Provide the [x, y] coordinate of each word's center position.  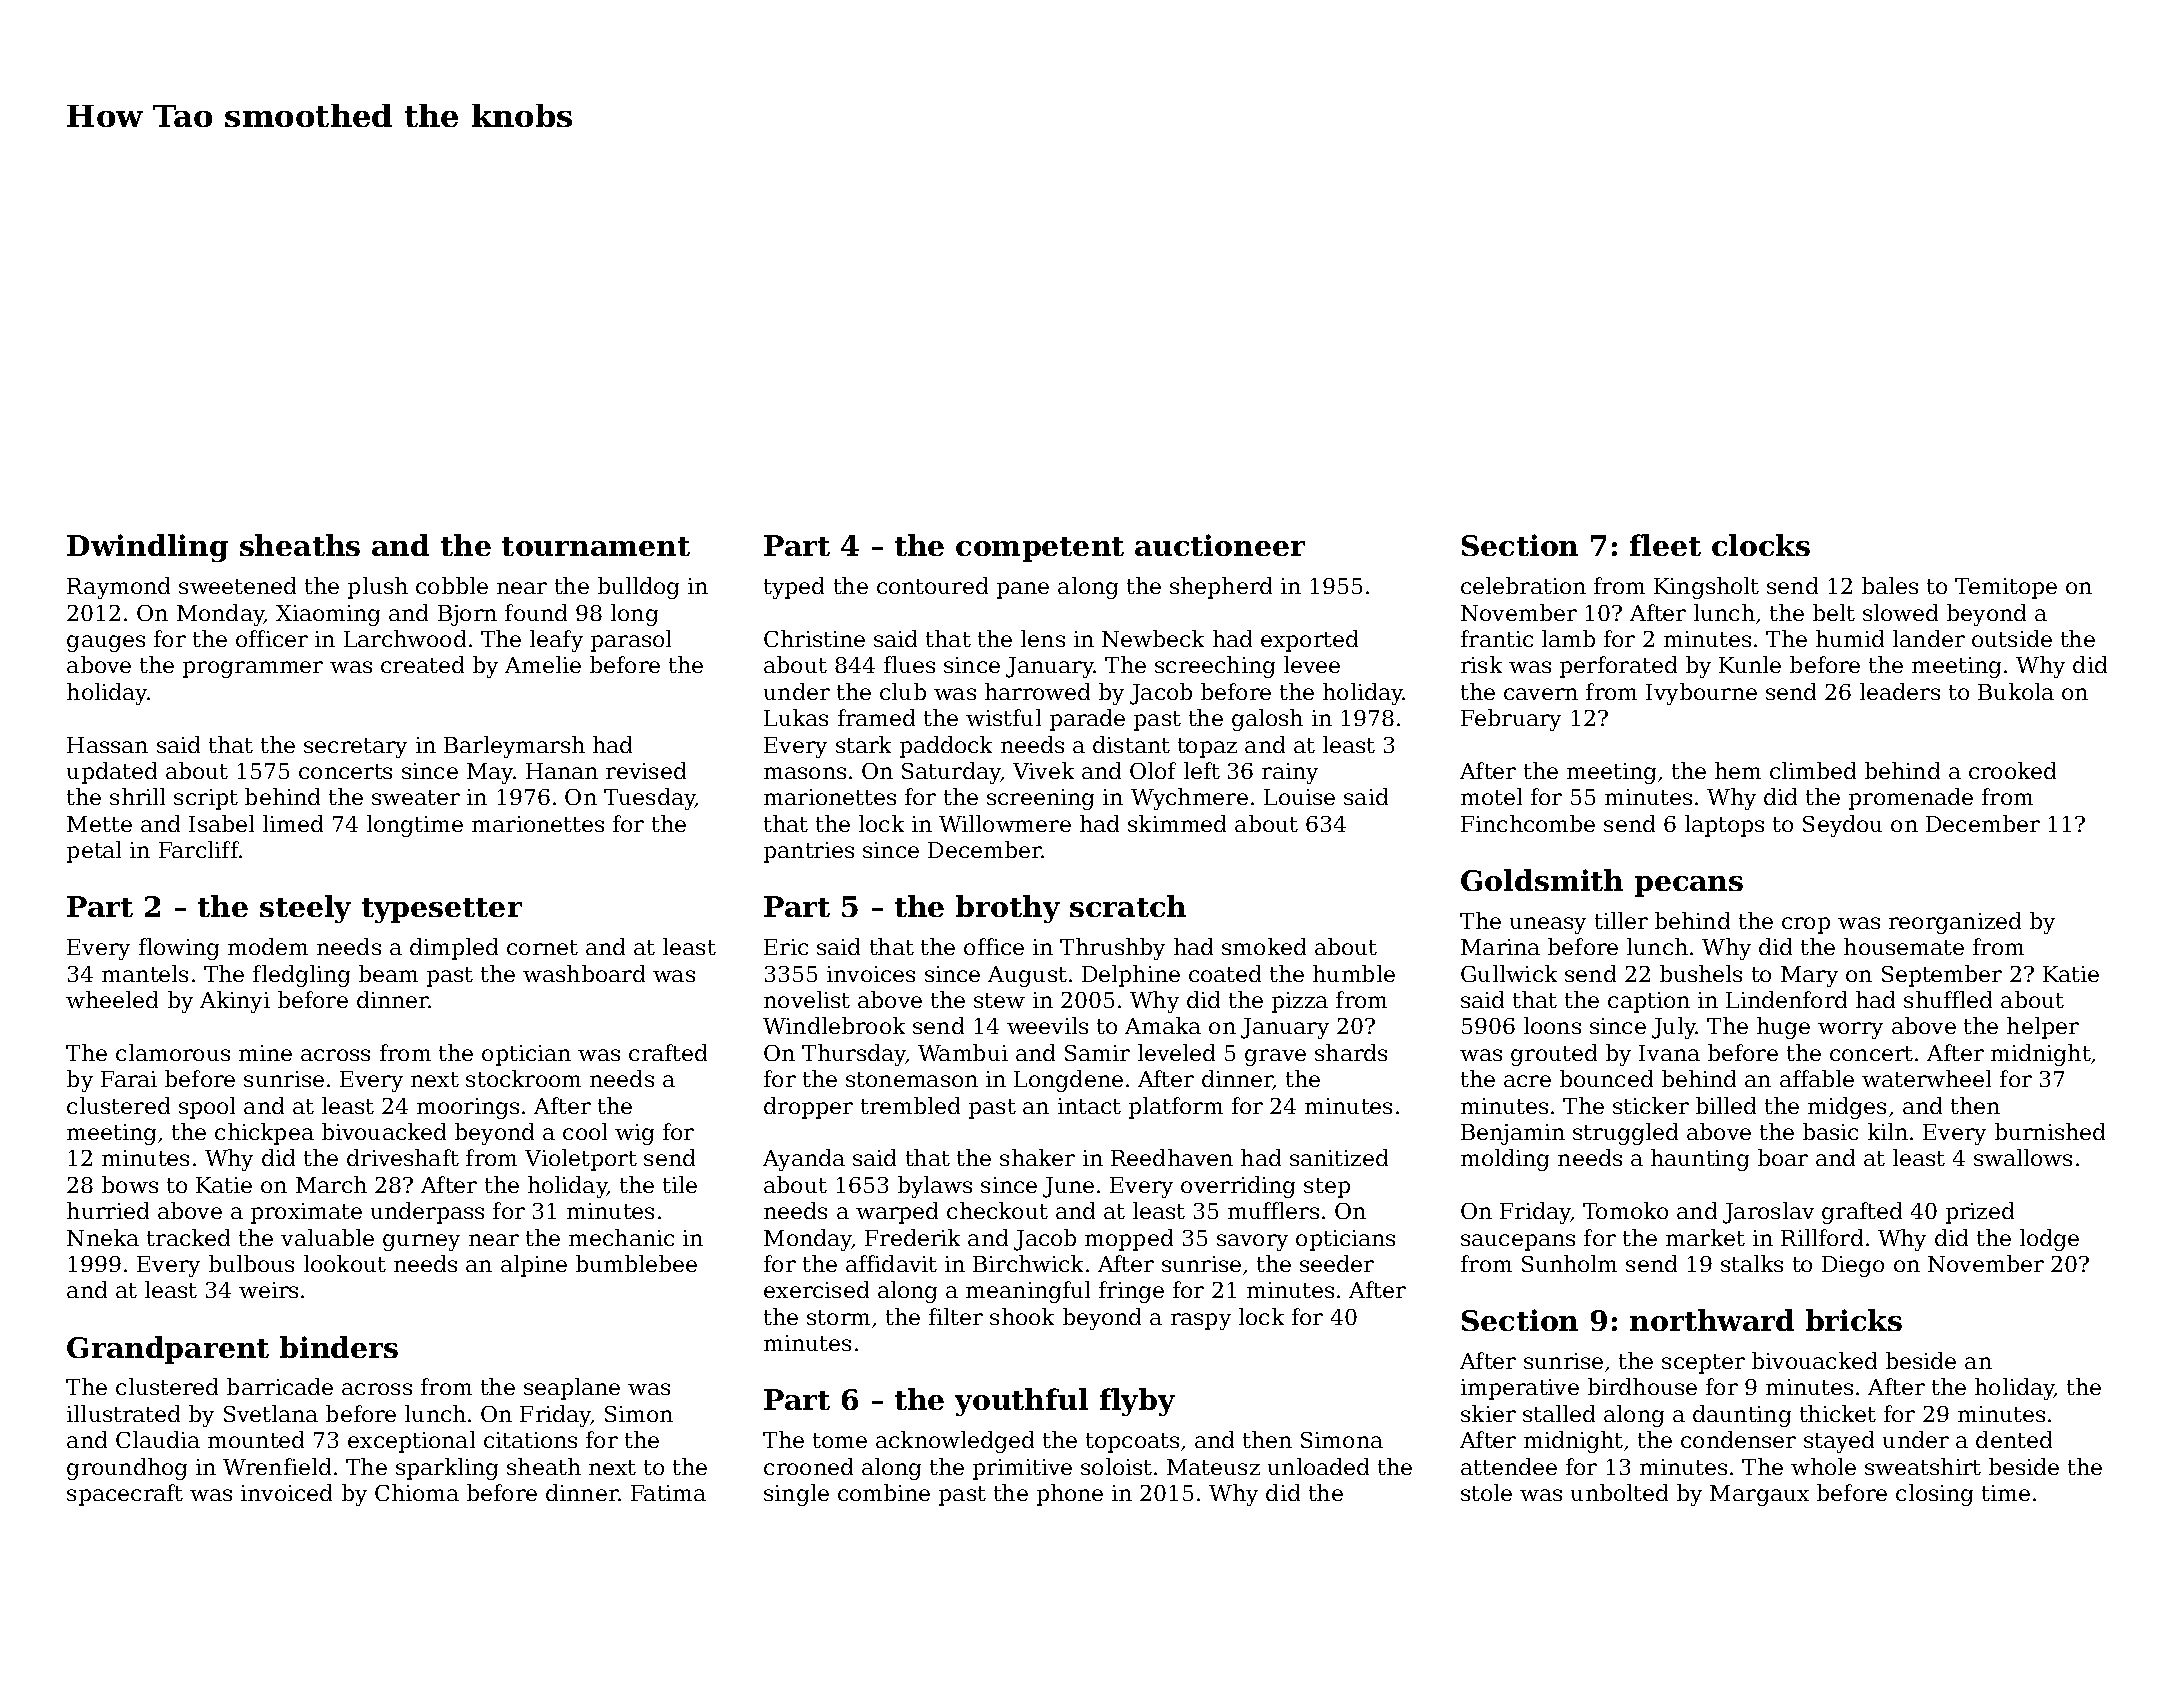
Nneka [103, 1237]
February [1511, 720]
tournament [596, 546]
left [1202, 770]
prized [1980, 1213]
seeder [1337, 1263]
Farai [129, 1079]
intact [1089, 1106]
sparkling [447, 1469]
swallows [2023, 1157]
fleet [1665, 545]
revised [646, 770]
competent [1040, 549]
